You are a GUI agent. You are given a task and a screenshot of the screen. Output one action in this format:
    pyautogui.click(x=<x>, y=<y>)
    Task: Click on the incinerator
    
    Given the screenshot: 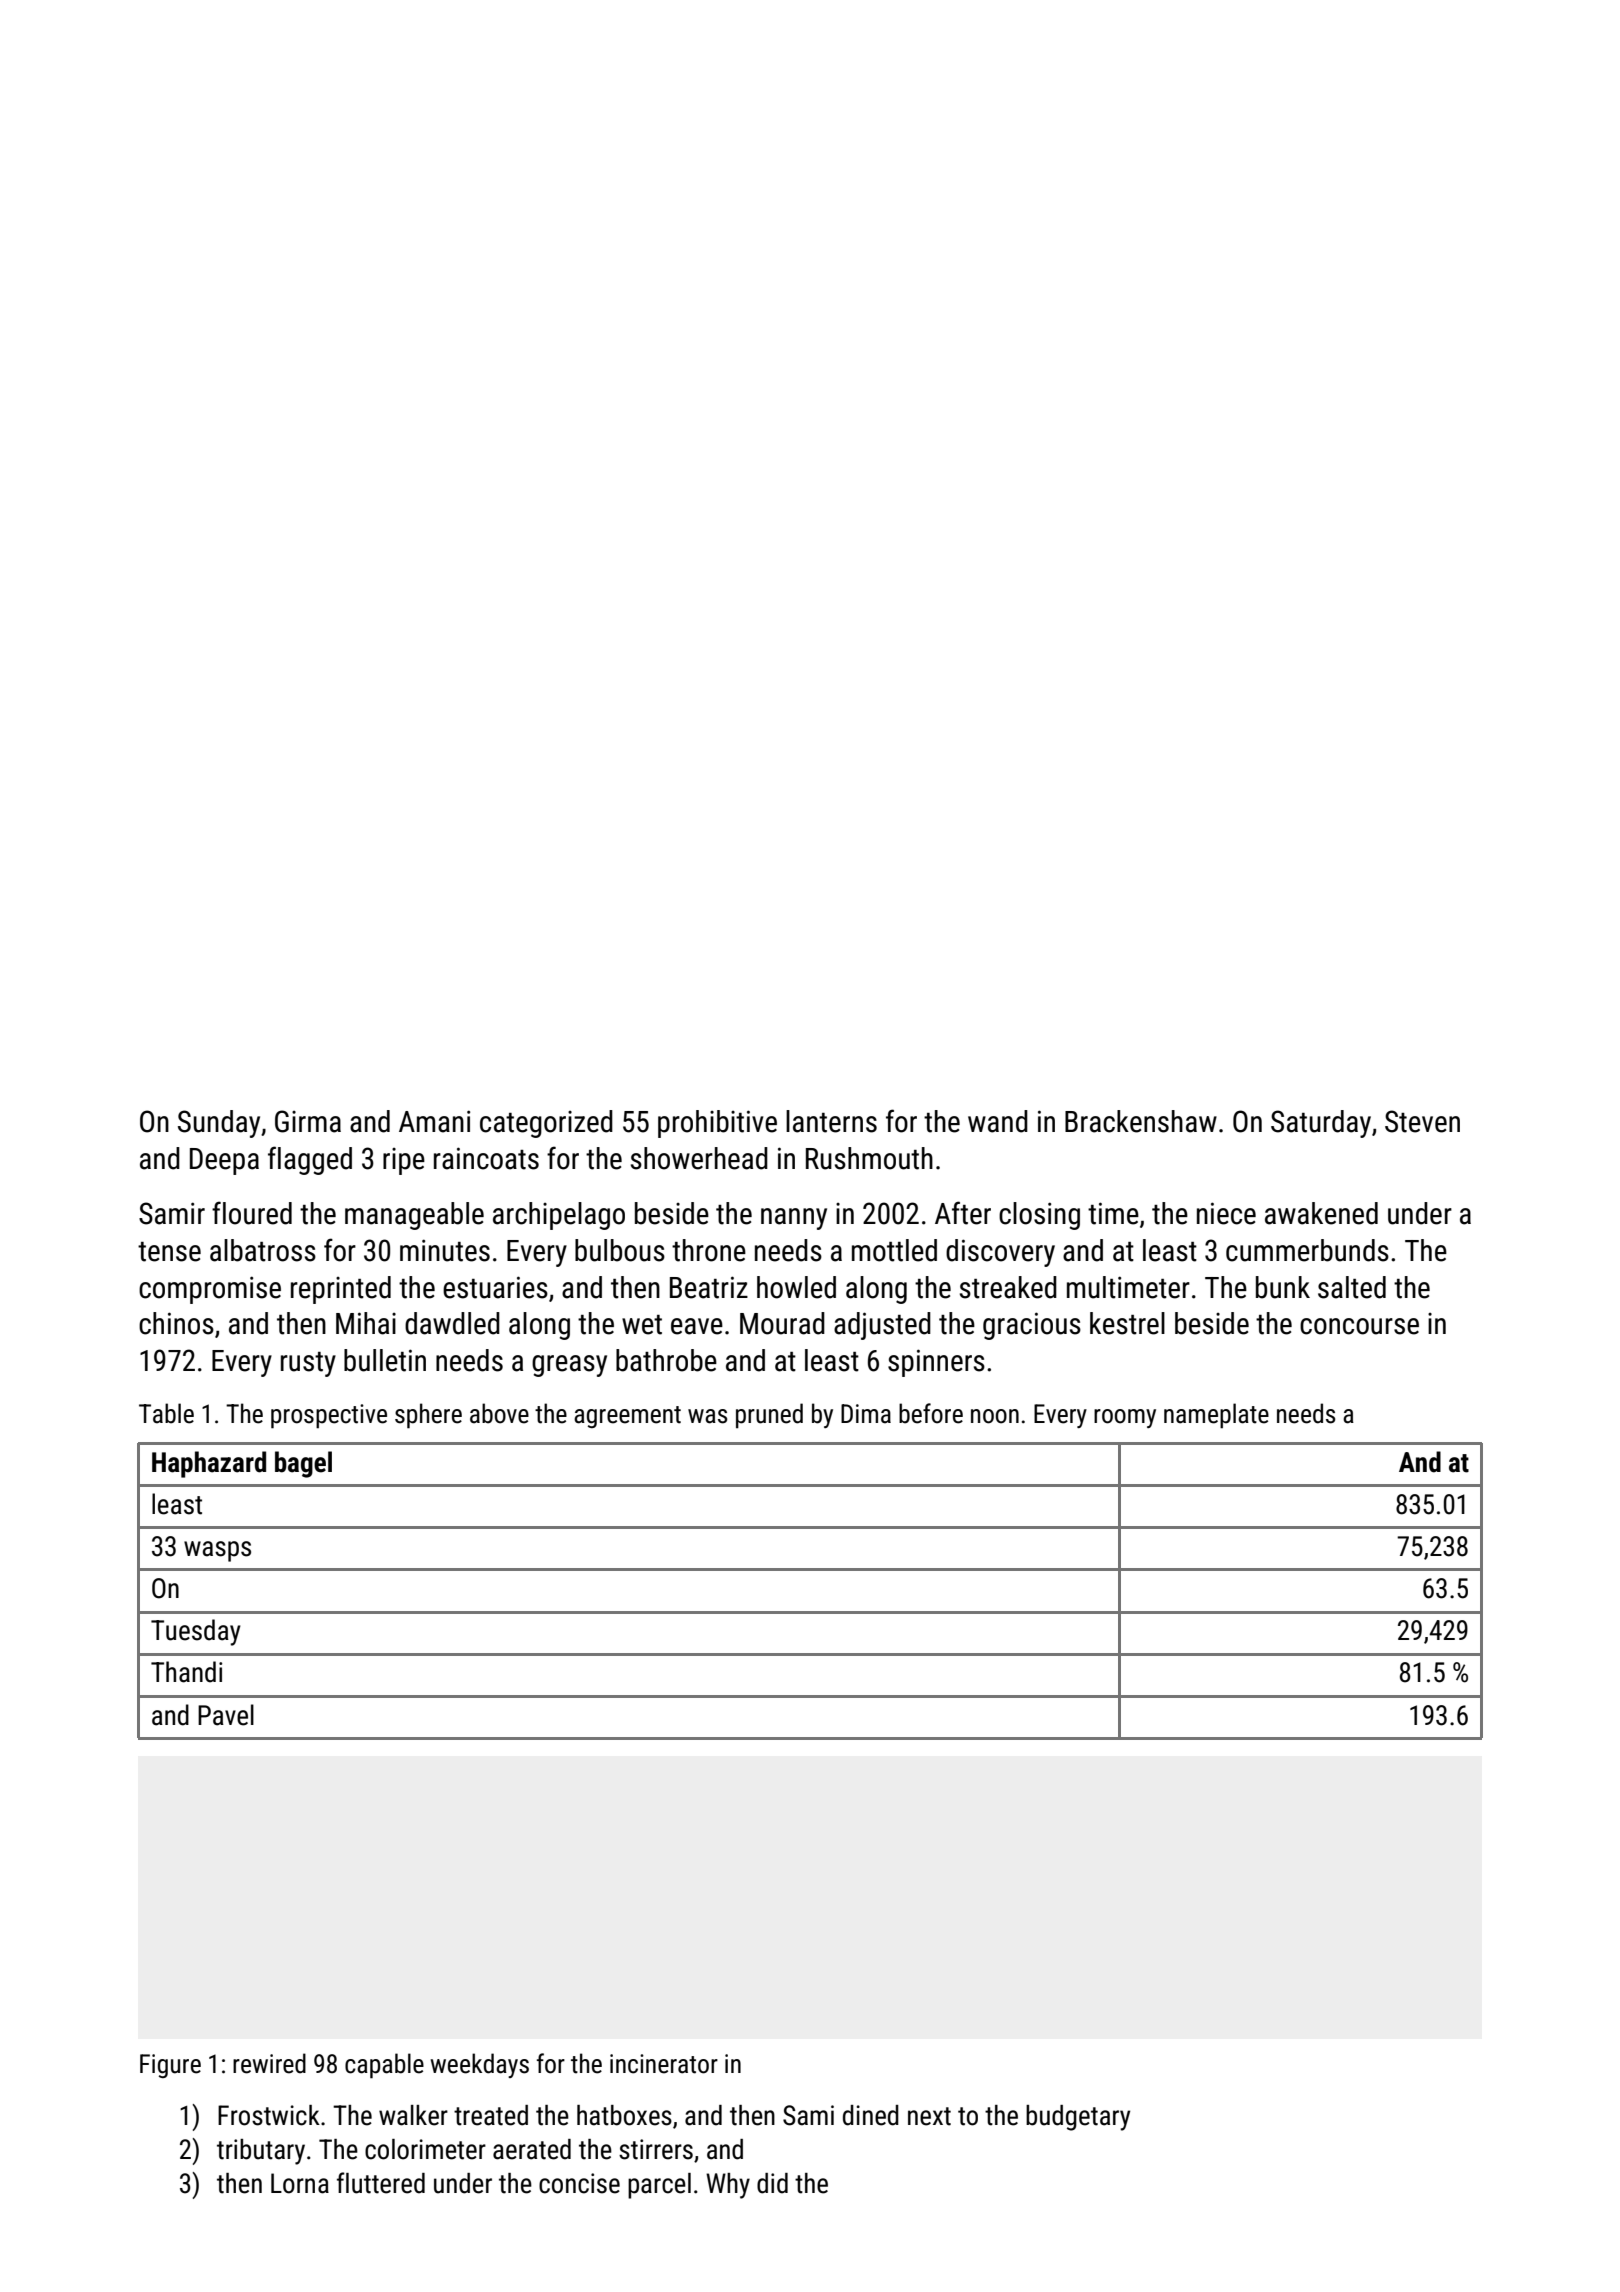 What is the action you would take?
    pyautogui.click(x=664, y=2064)
